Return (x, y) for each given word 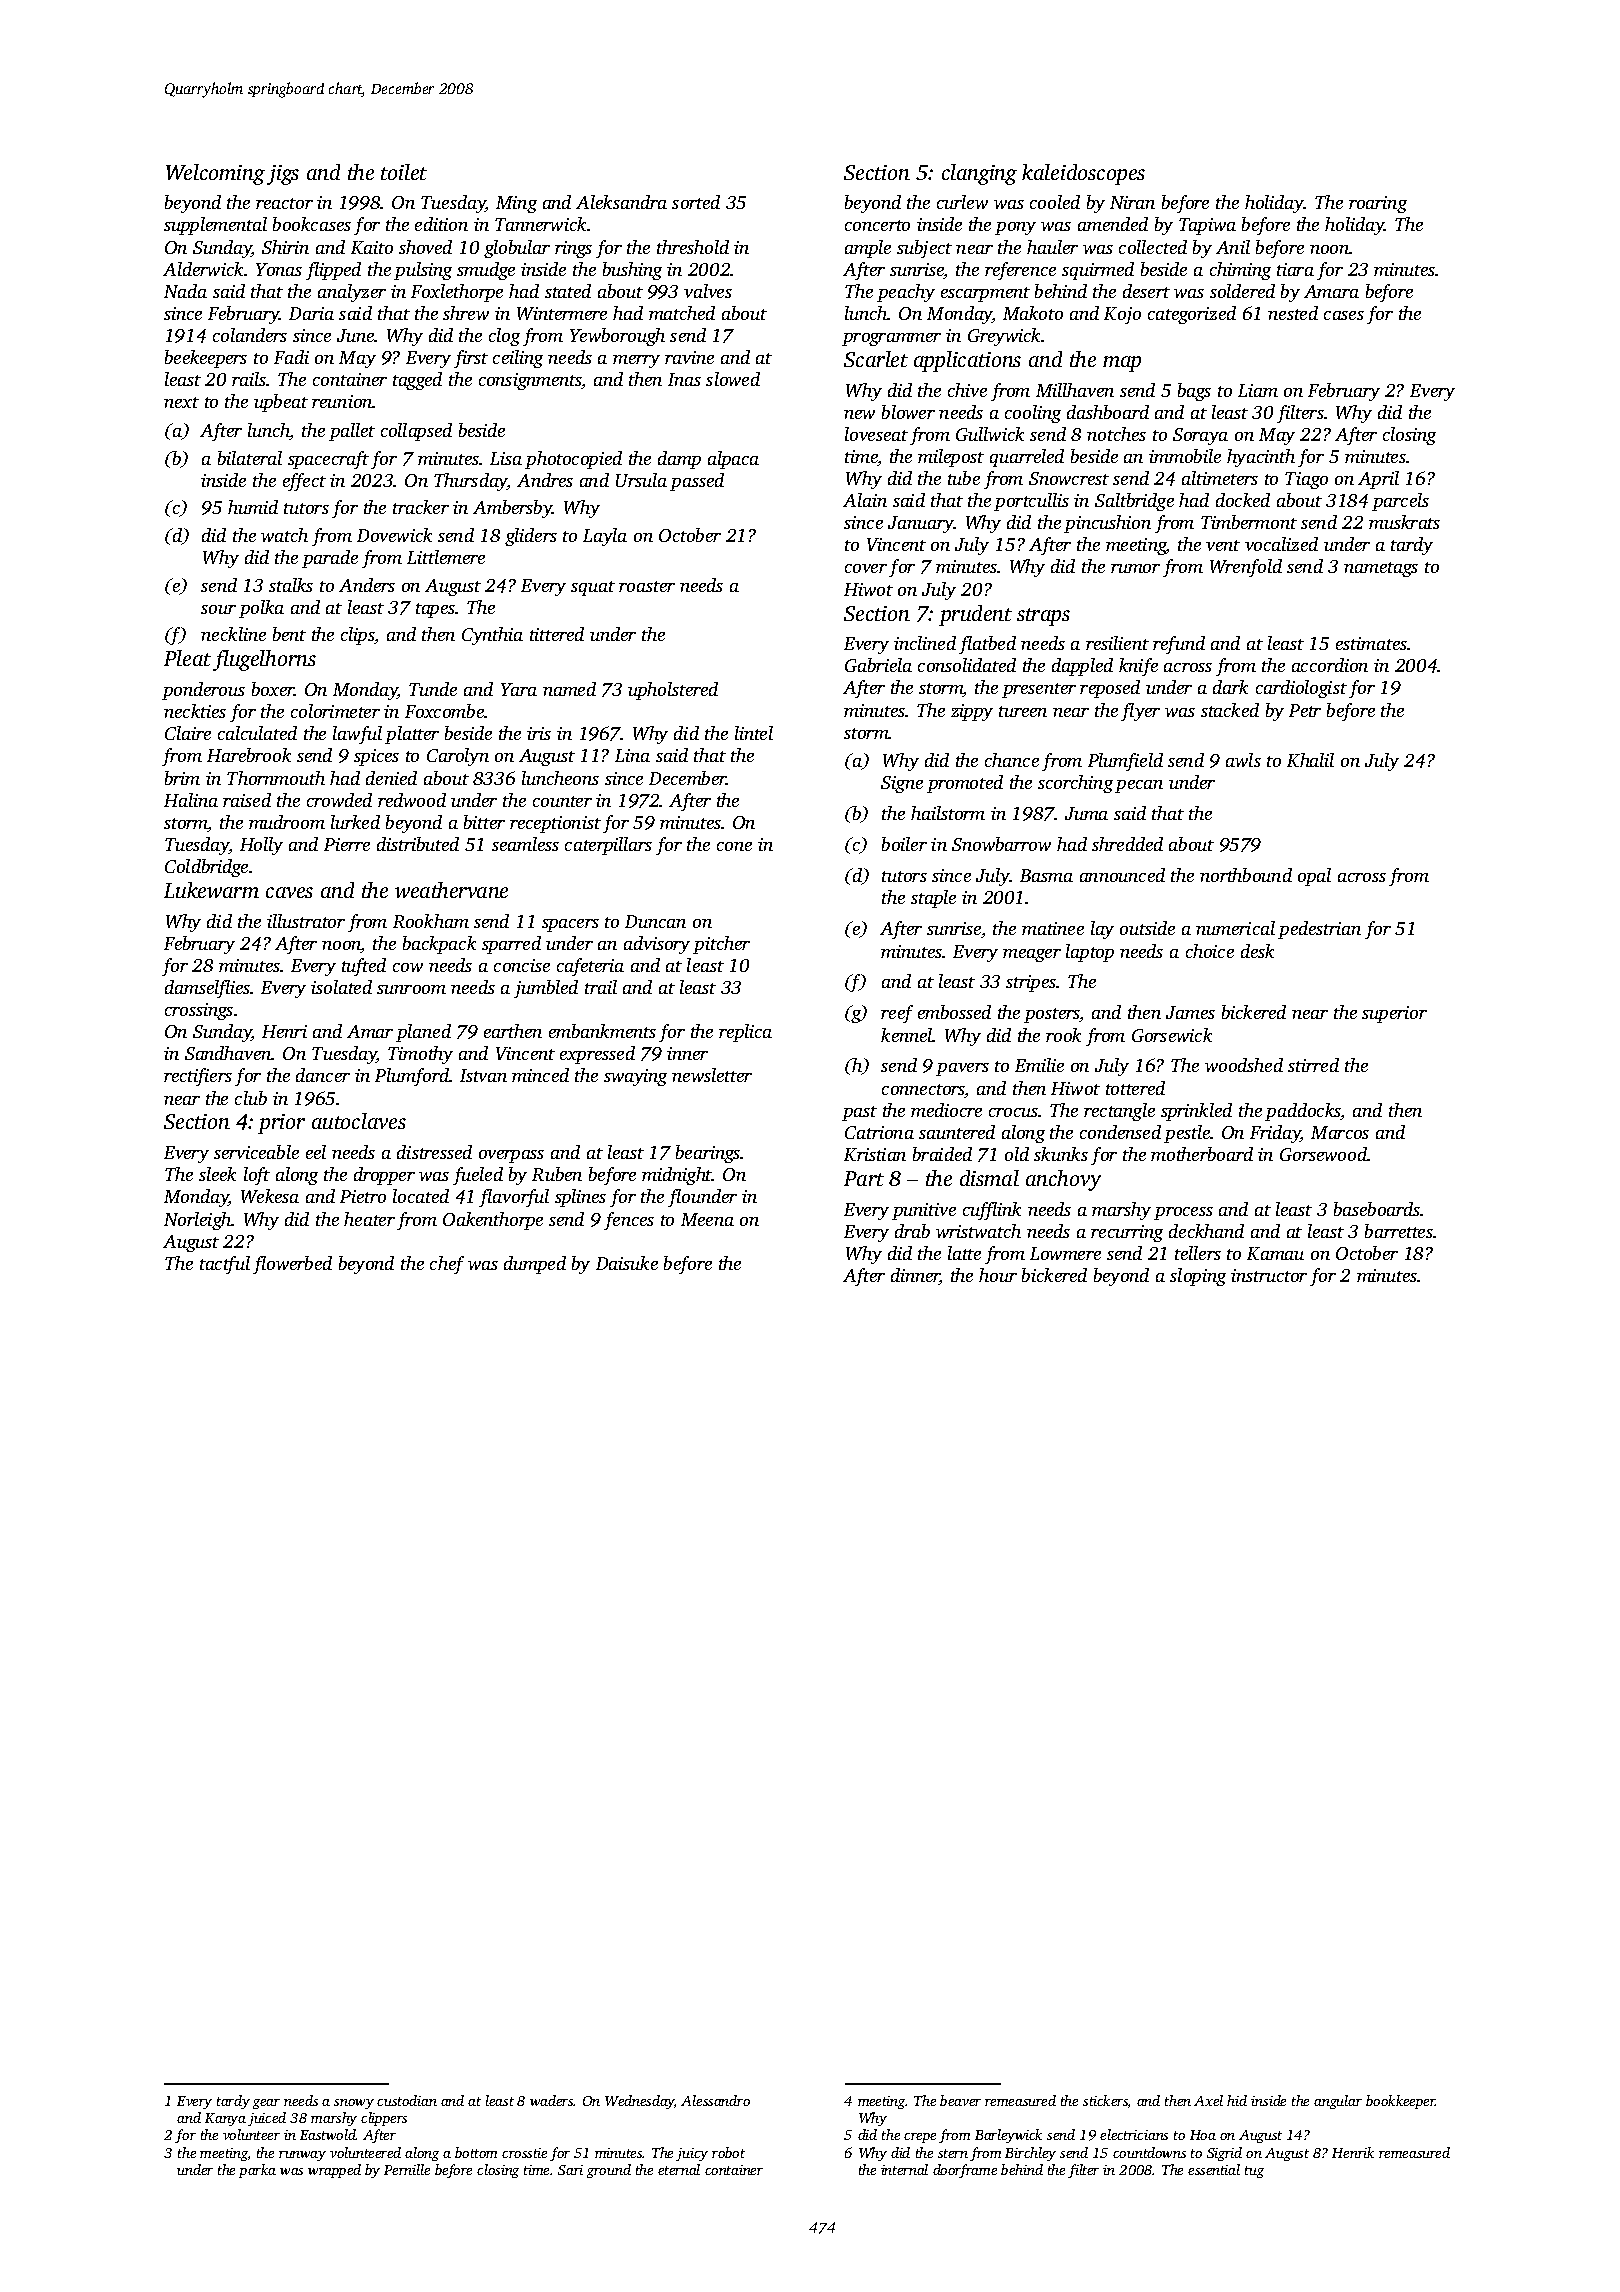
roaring (1378, 204)
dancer (323, 1075)
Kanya (225, 2119)
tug (1254, 2172)
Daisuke (627, 1263)
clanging (979, 174)
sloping (1198, 1277)
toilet (404, 172)
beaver (960, 2100)
